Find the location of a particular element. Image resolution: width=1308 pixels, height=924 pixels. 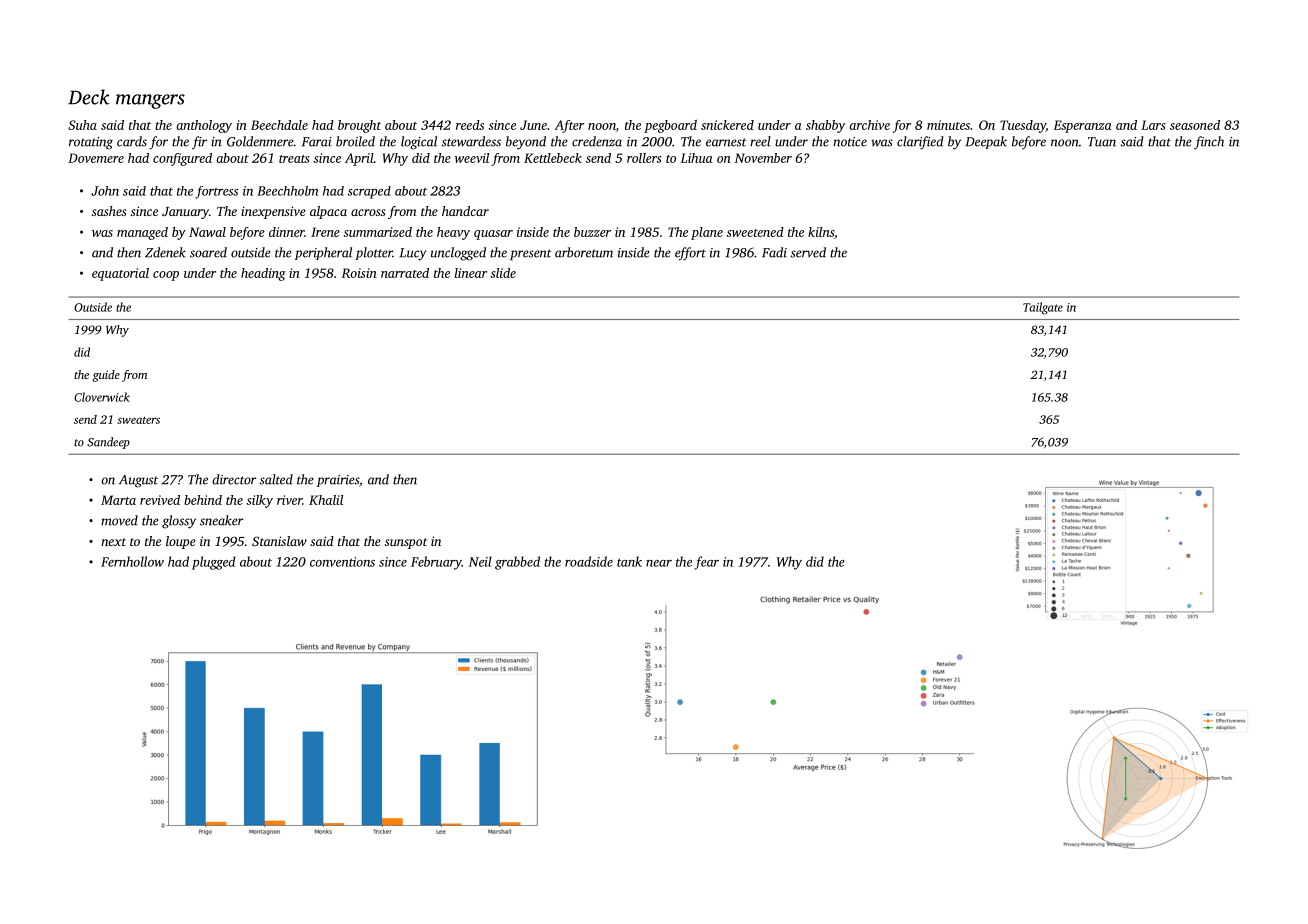

Tuan is located at coordinates (1102, 142).
